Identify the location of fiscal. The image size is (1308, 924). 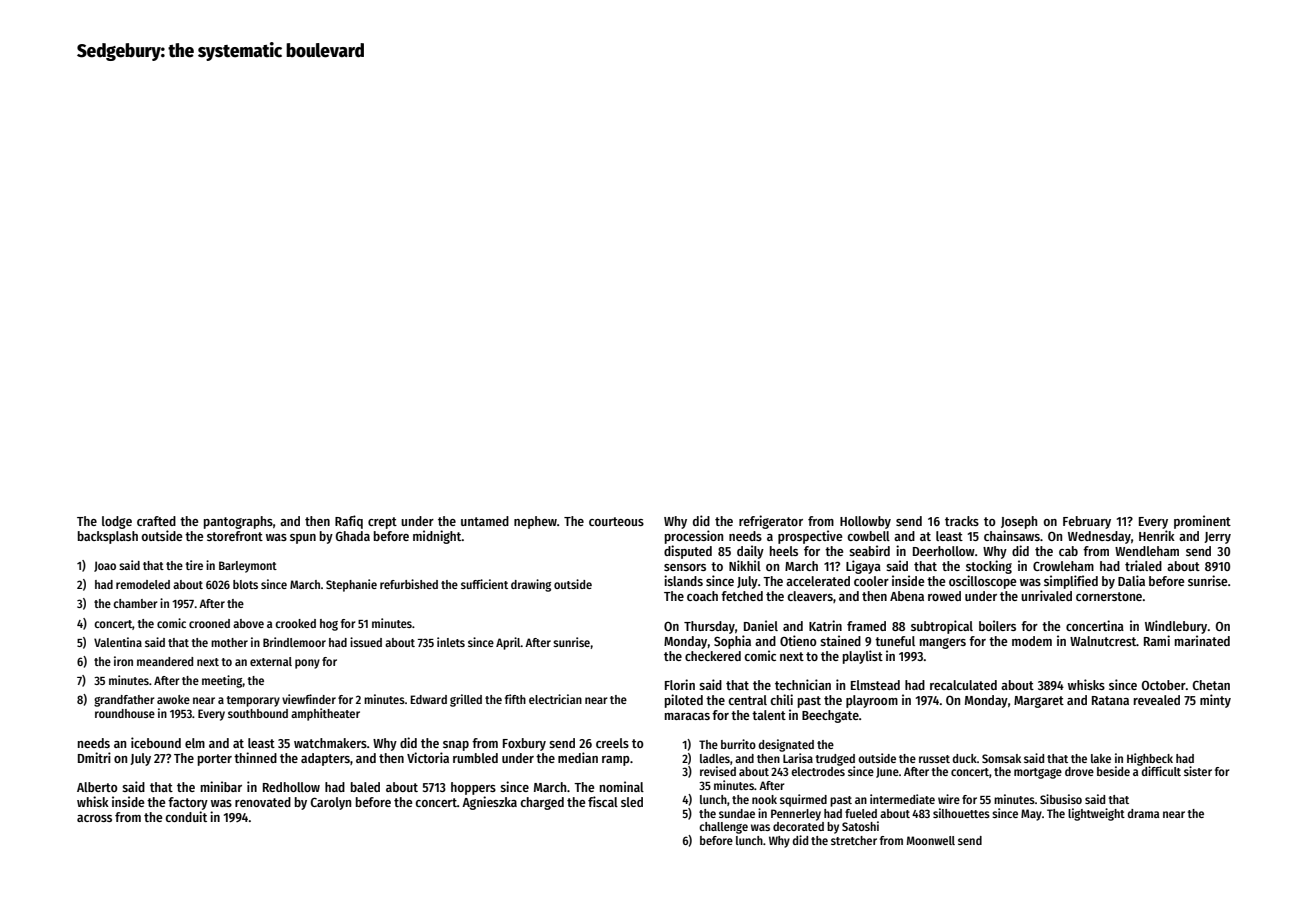
(603, 801).
